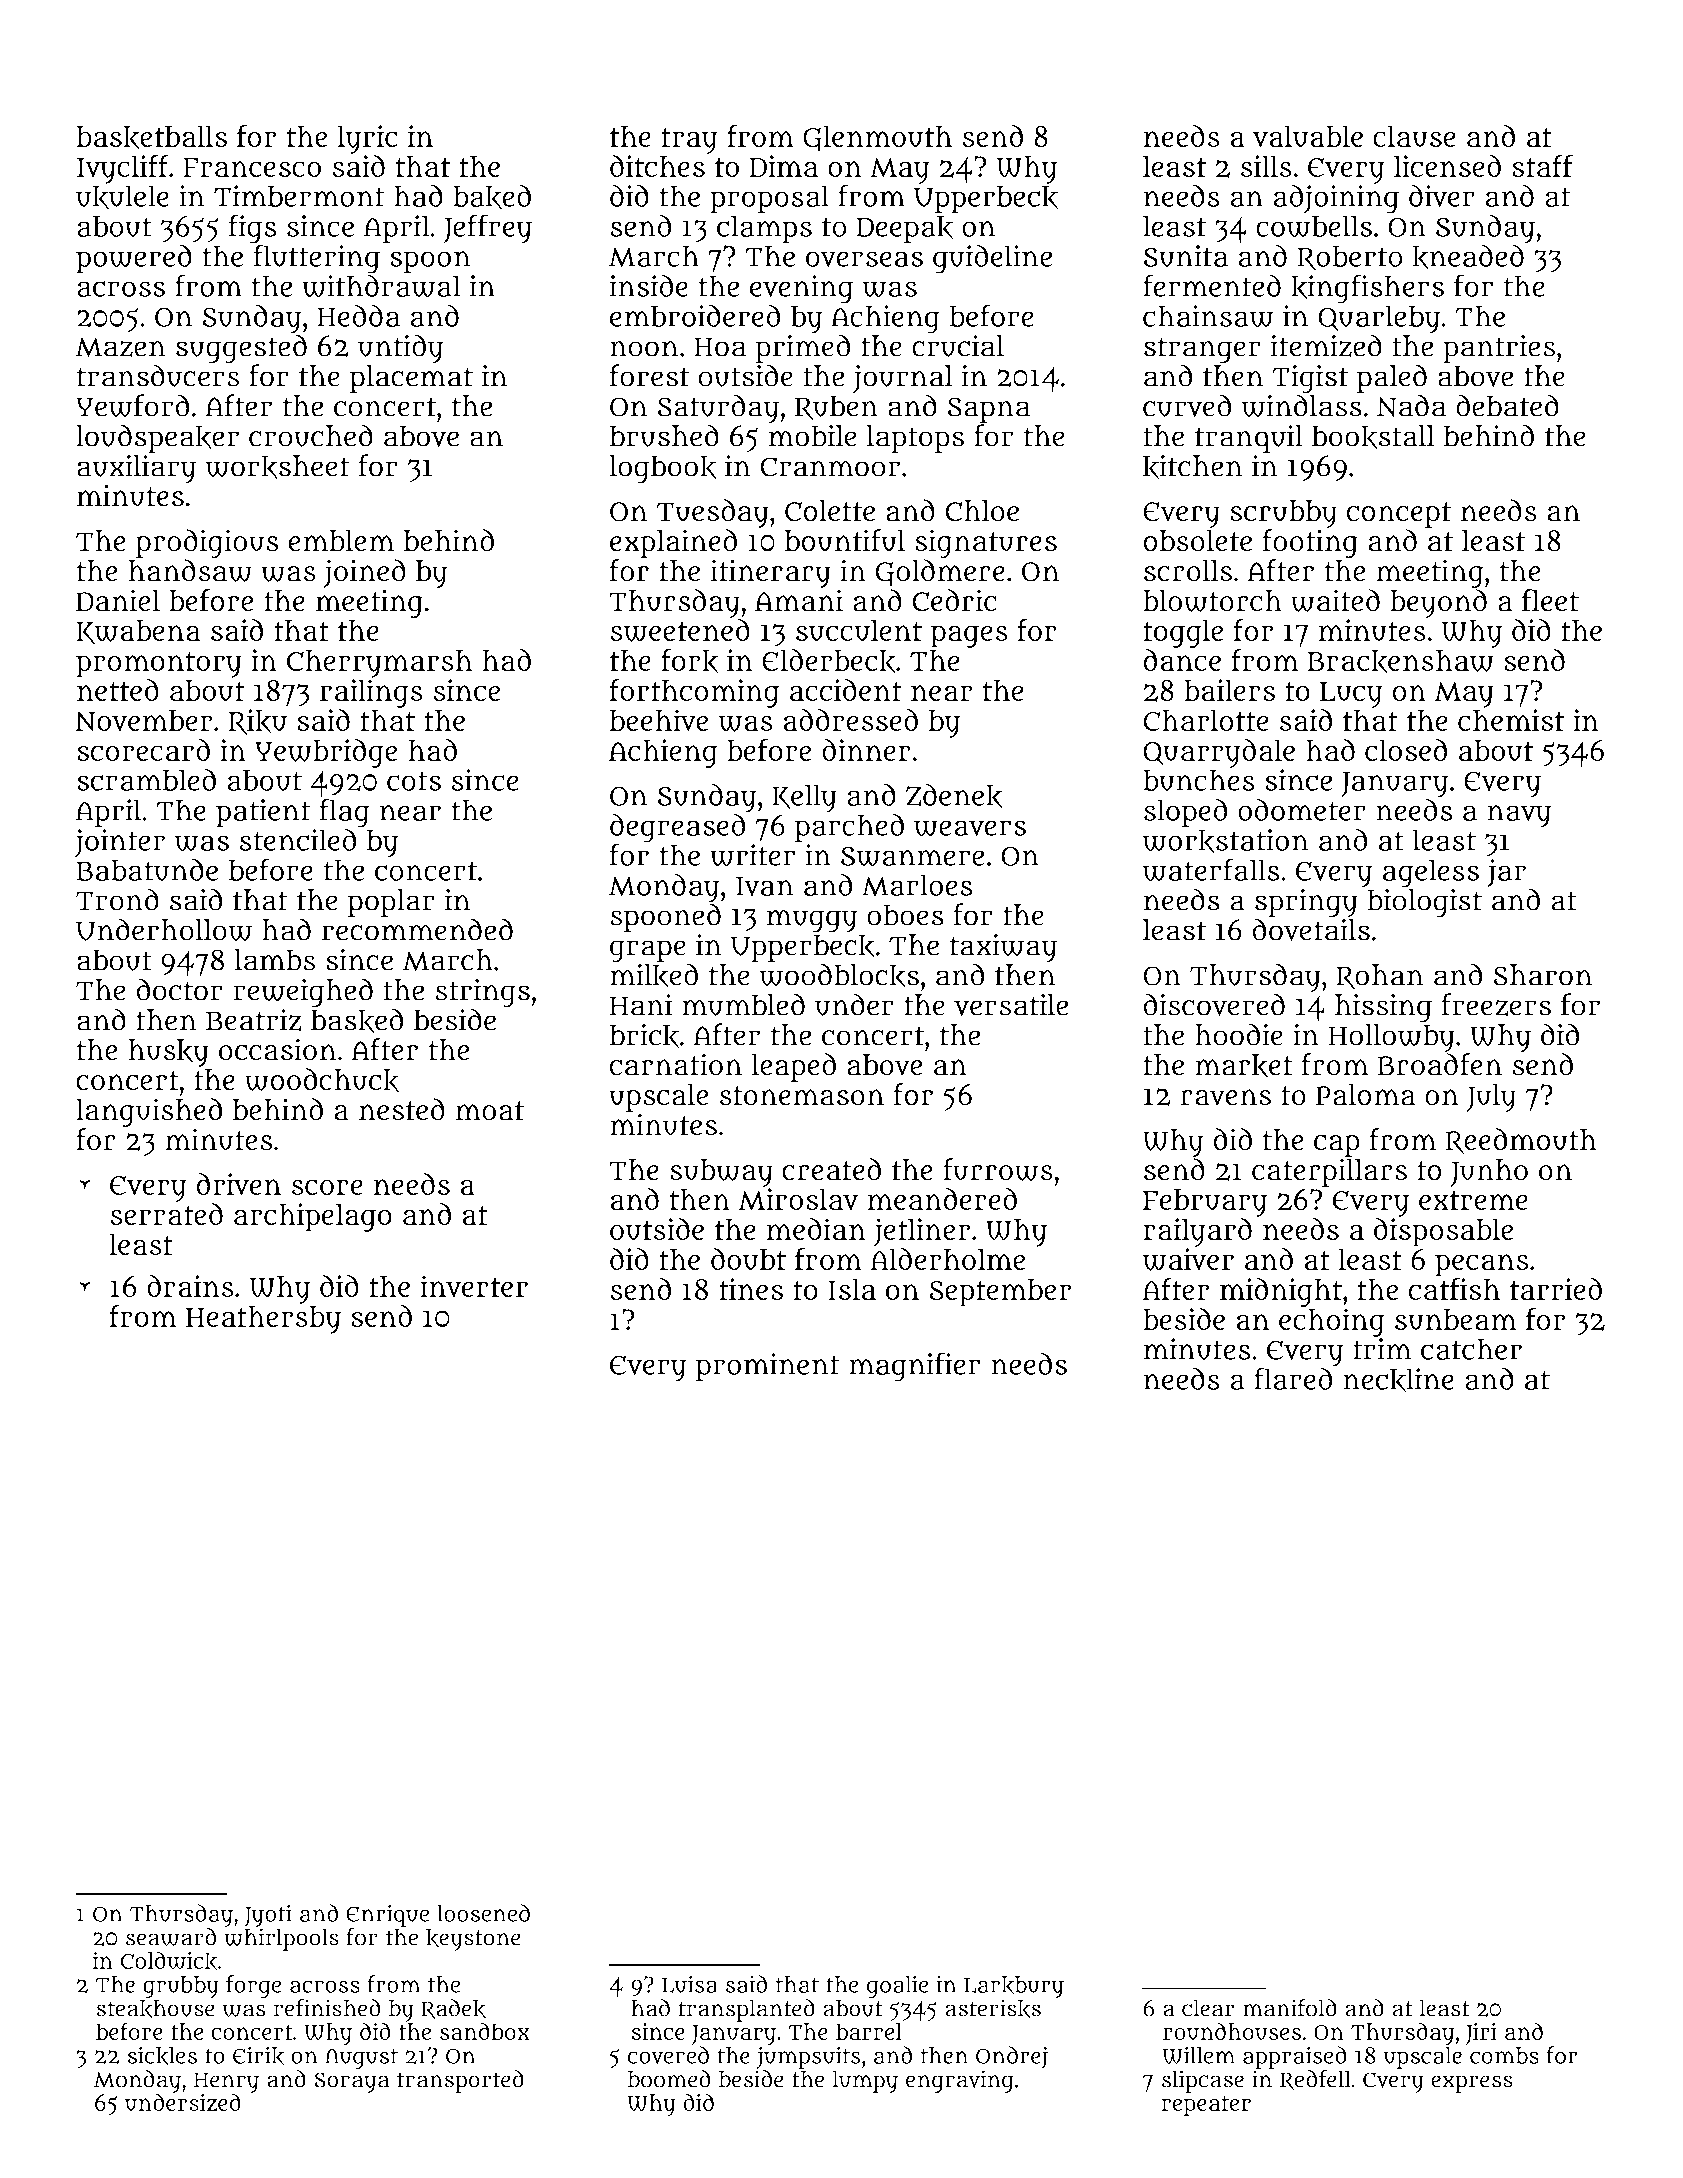 This page has height=2178, width=1683. I want to click on tray, so click(689, 141).
